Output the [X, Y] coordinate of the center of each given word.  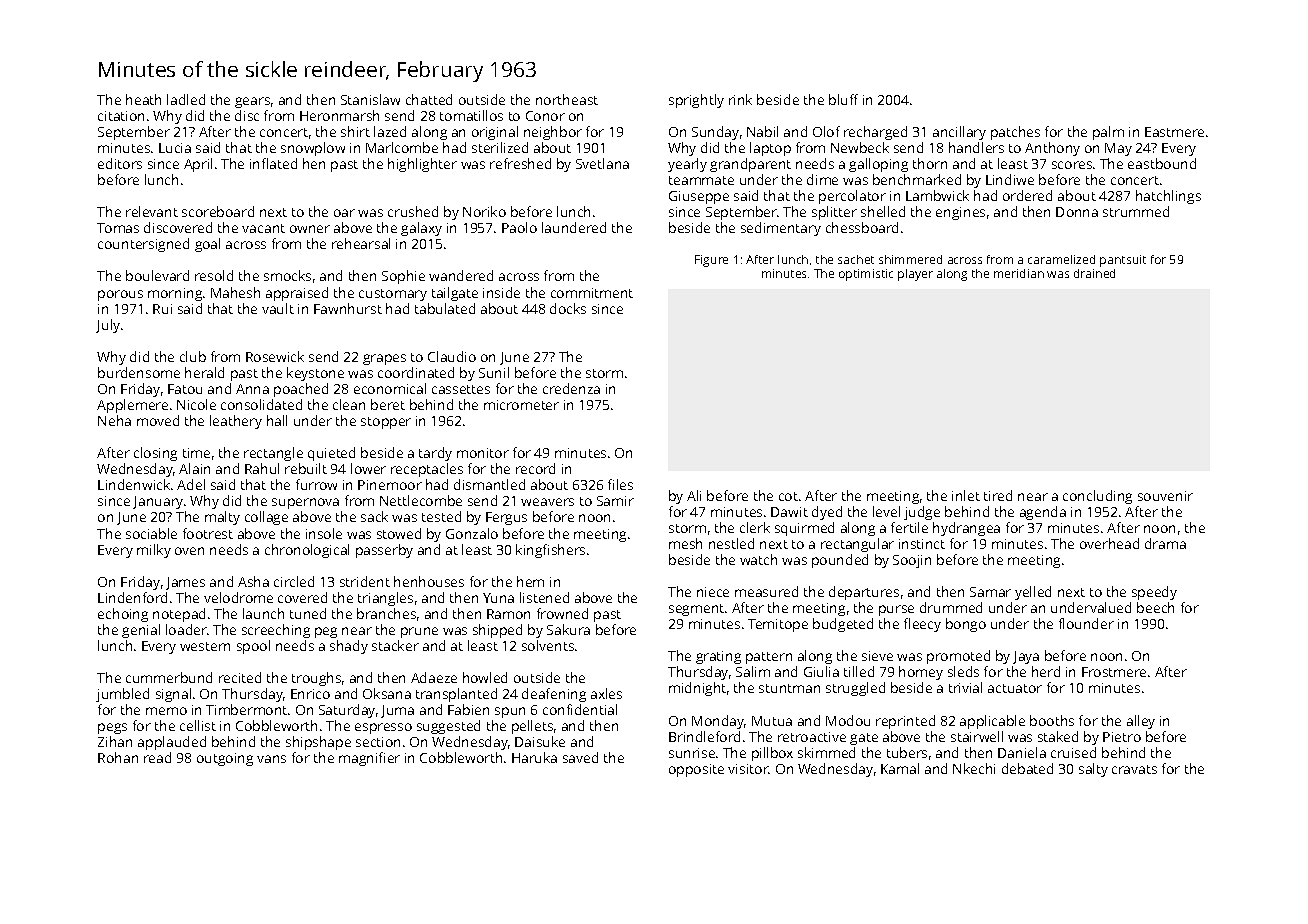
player [915, 275]
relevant [152, 211]
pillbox [772, 754]
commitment [592, 293]
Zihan [115, 741]
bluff [843, 99]
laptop [770, 149]
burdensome [139, 372]
